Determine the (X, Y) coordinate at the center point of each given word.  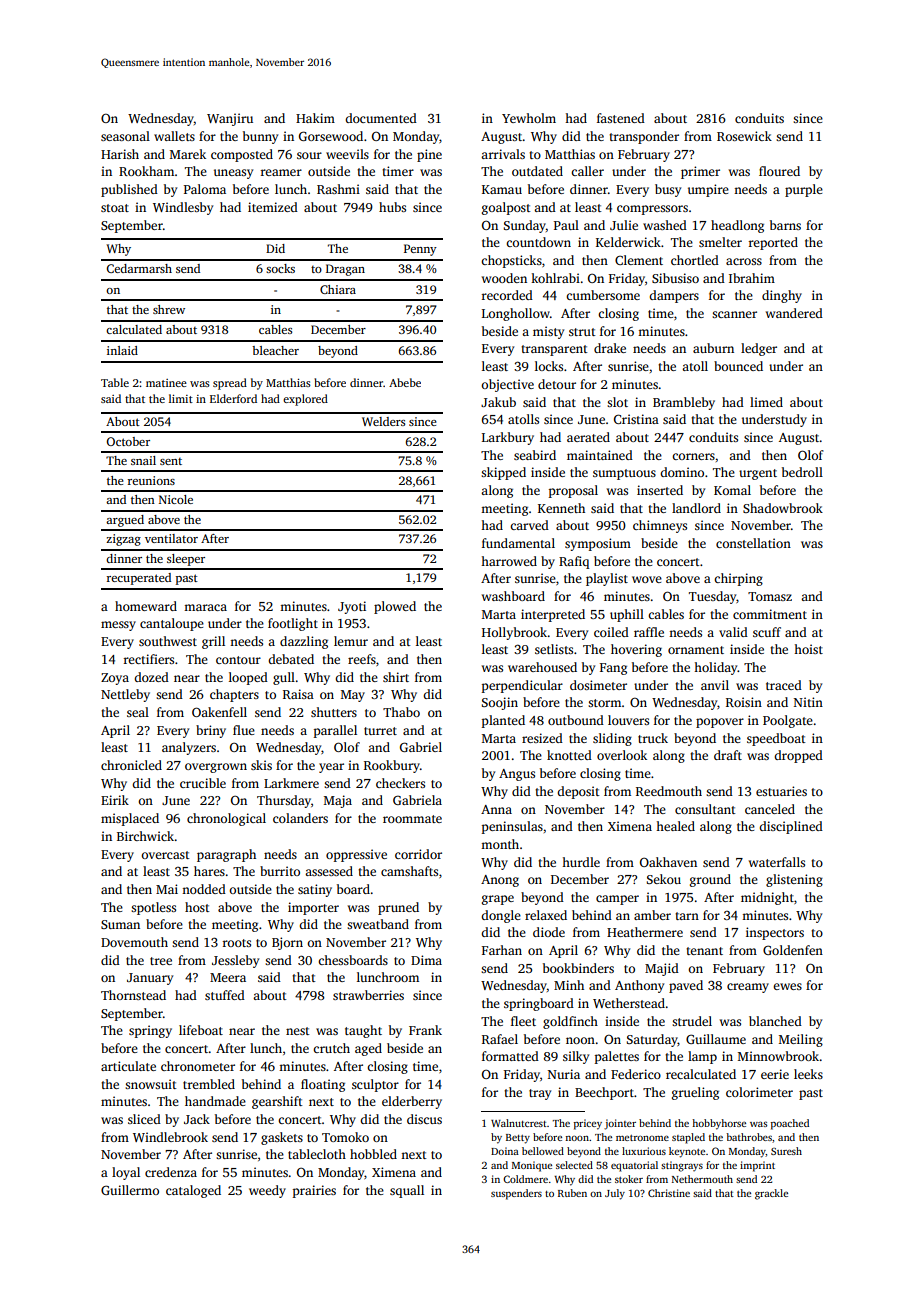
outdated (537, 171)
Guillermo (130, 1190)
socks (280, 268)
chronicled (131, 765)
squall (407, 1191)
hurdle (581, 862)
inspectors (775, 933)
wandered (794, 313)
